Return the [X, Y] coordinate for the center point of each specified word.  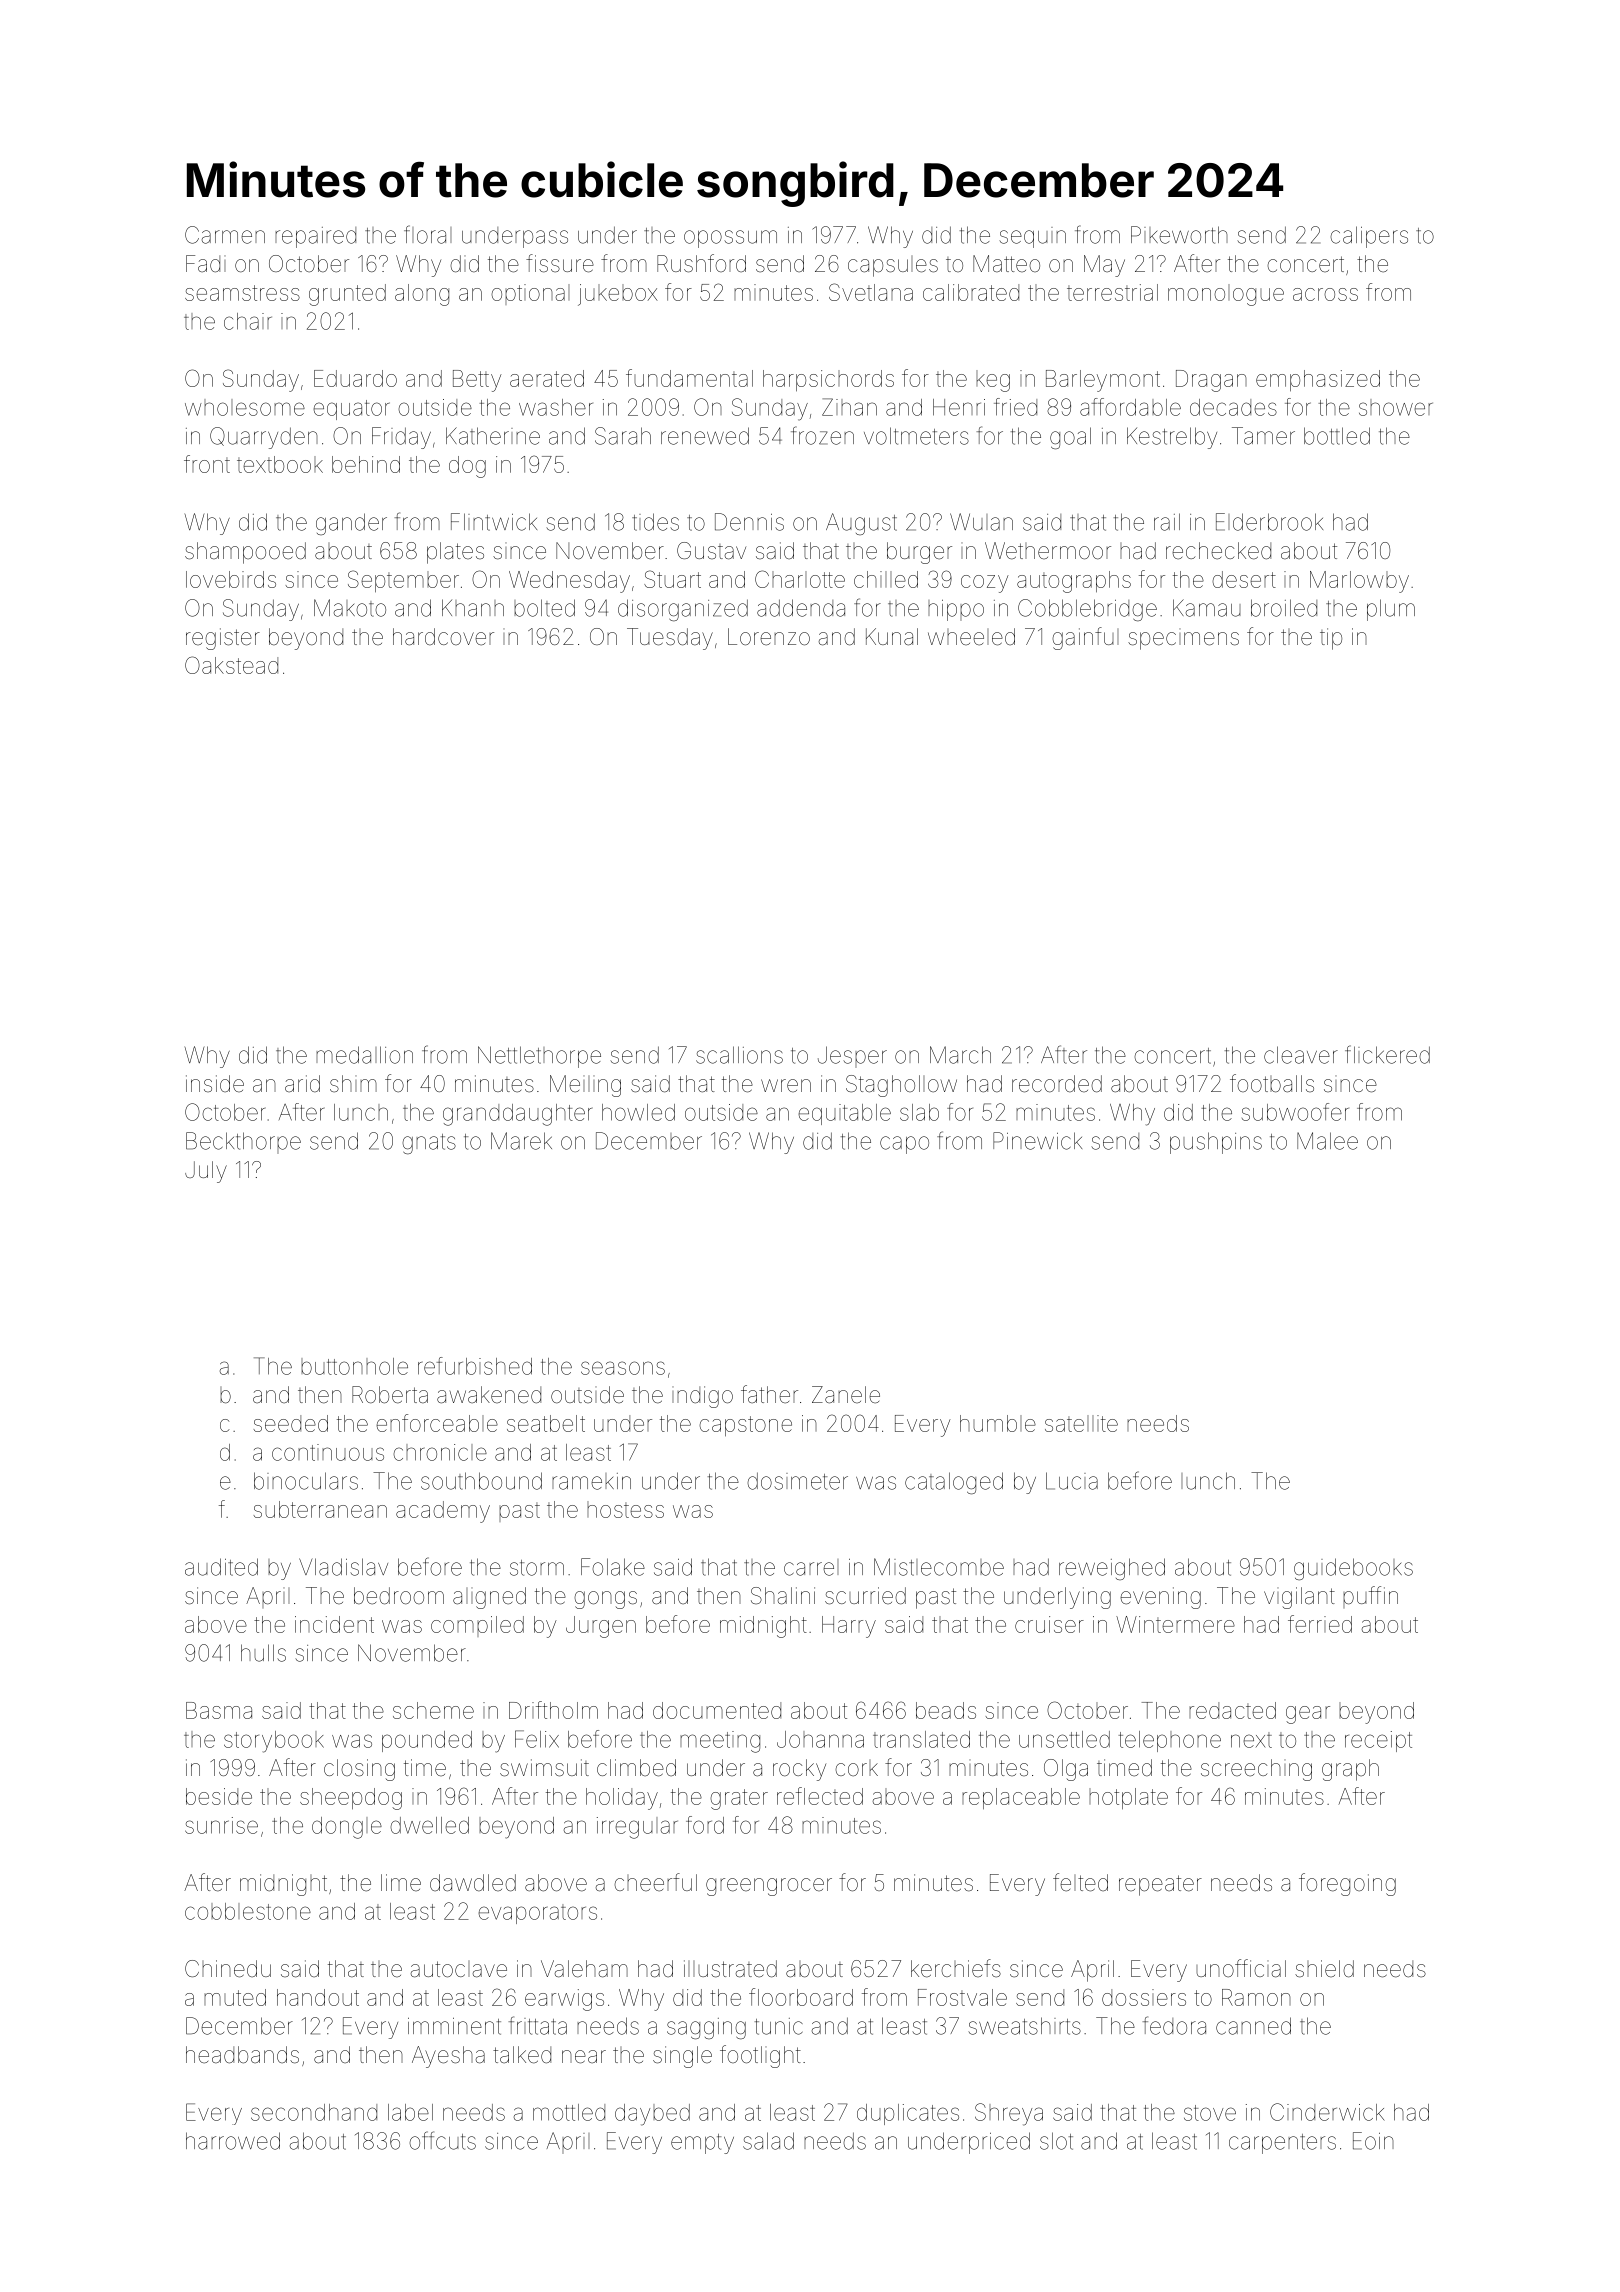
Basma [219, 1710]
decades [1233, 407]
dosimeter [797, 1481]
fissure [560, 263]
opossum [730, 239]
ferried [1320, 1624]
